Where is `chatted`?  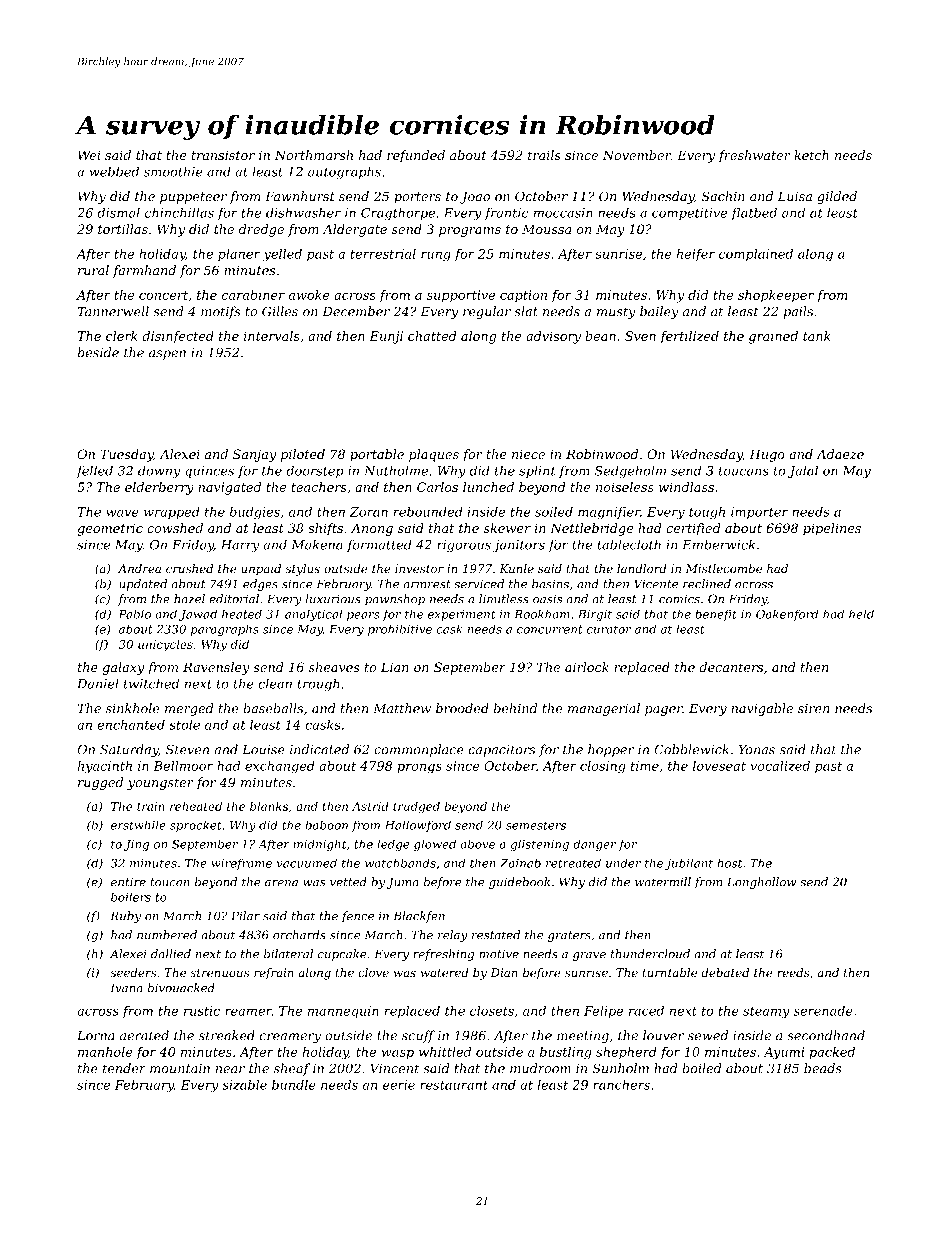 chatted is located at coordinates (432, 336).
